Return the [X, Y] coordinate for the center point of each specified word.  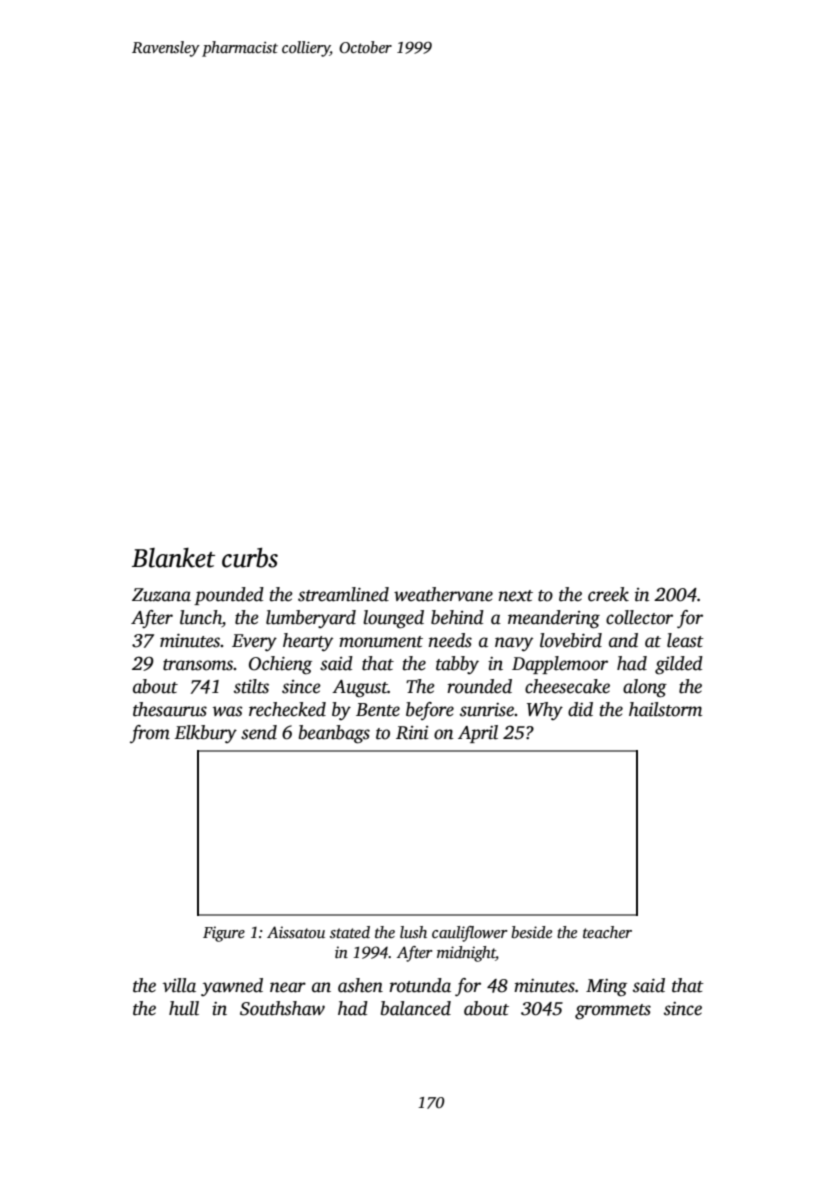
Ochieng [280, 665]
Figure [224, 934]
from [150, 734]
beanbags [334, 734]
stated [350, 932]
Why [545, 711]
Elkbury [205, 734]
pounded [229, 596]
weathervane [443, 594]
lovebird [571, 640]
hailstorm [665, 709]
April [478, 734]
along [645, 688]
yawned [232, 987]
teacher [607, 932]
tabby [457, 665]
